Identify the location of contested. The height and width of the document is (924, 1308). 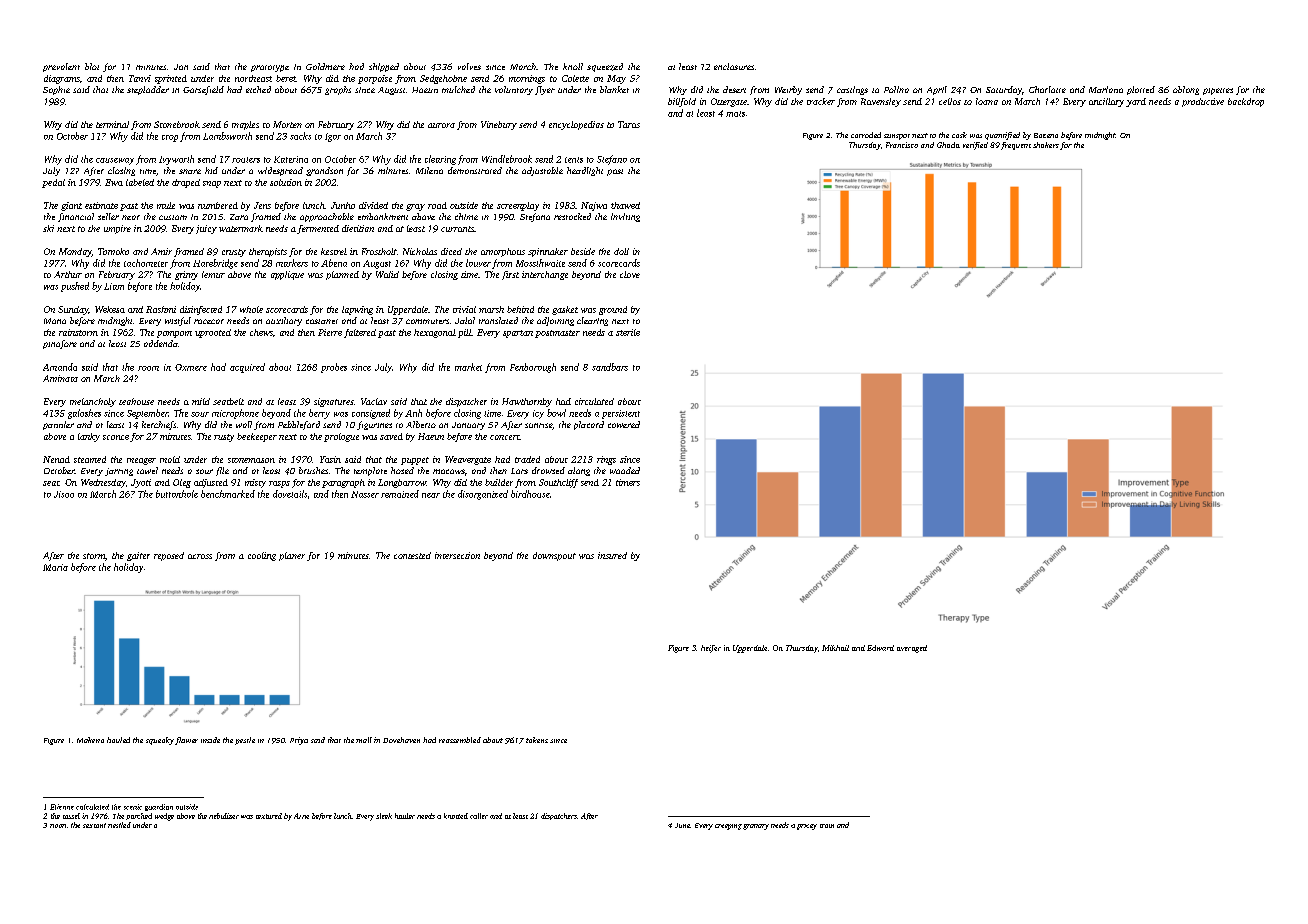
(412, 555).
